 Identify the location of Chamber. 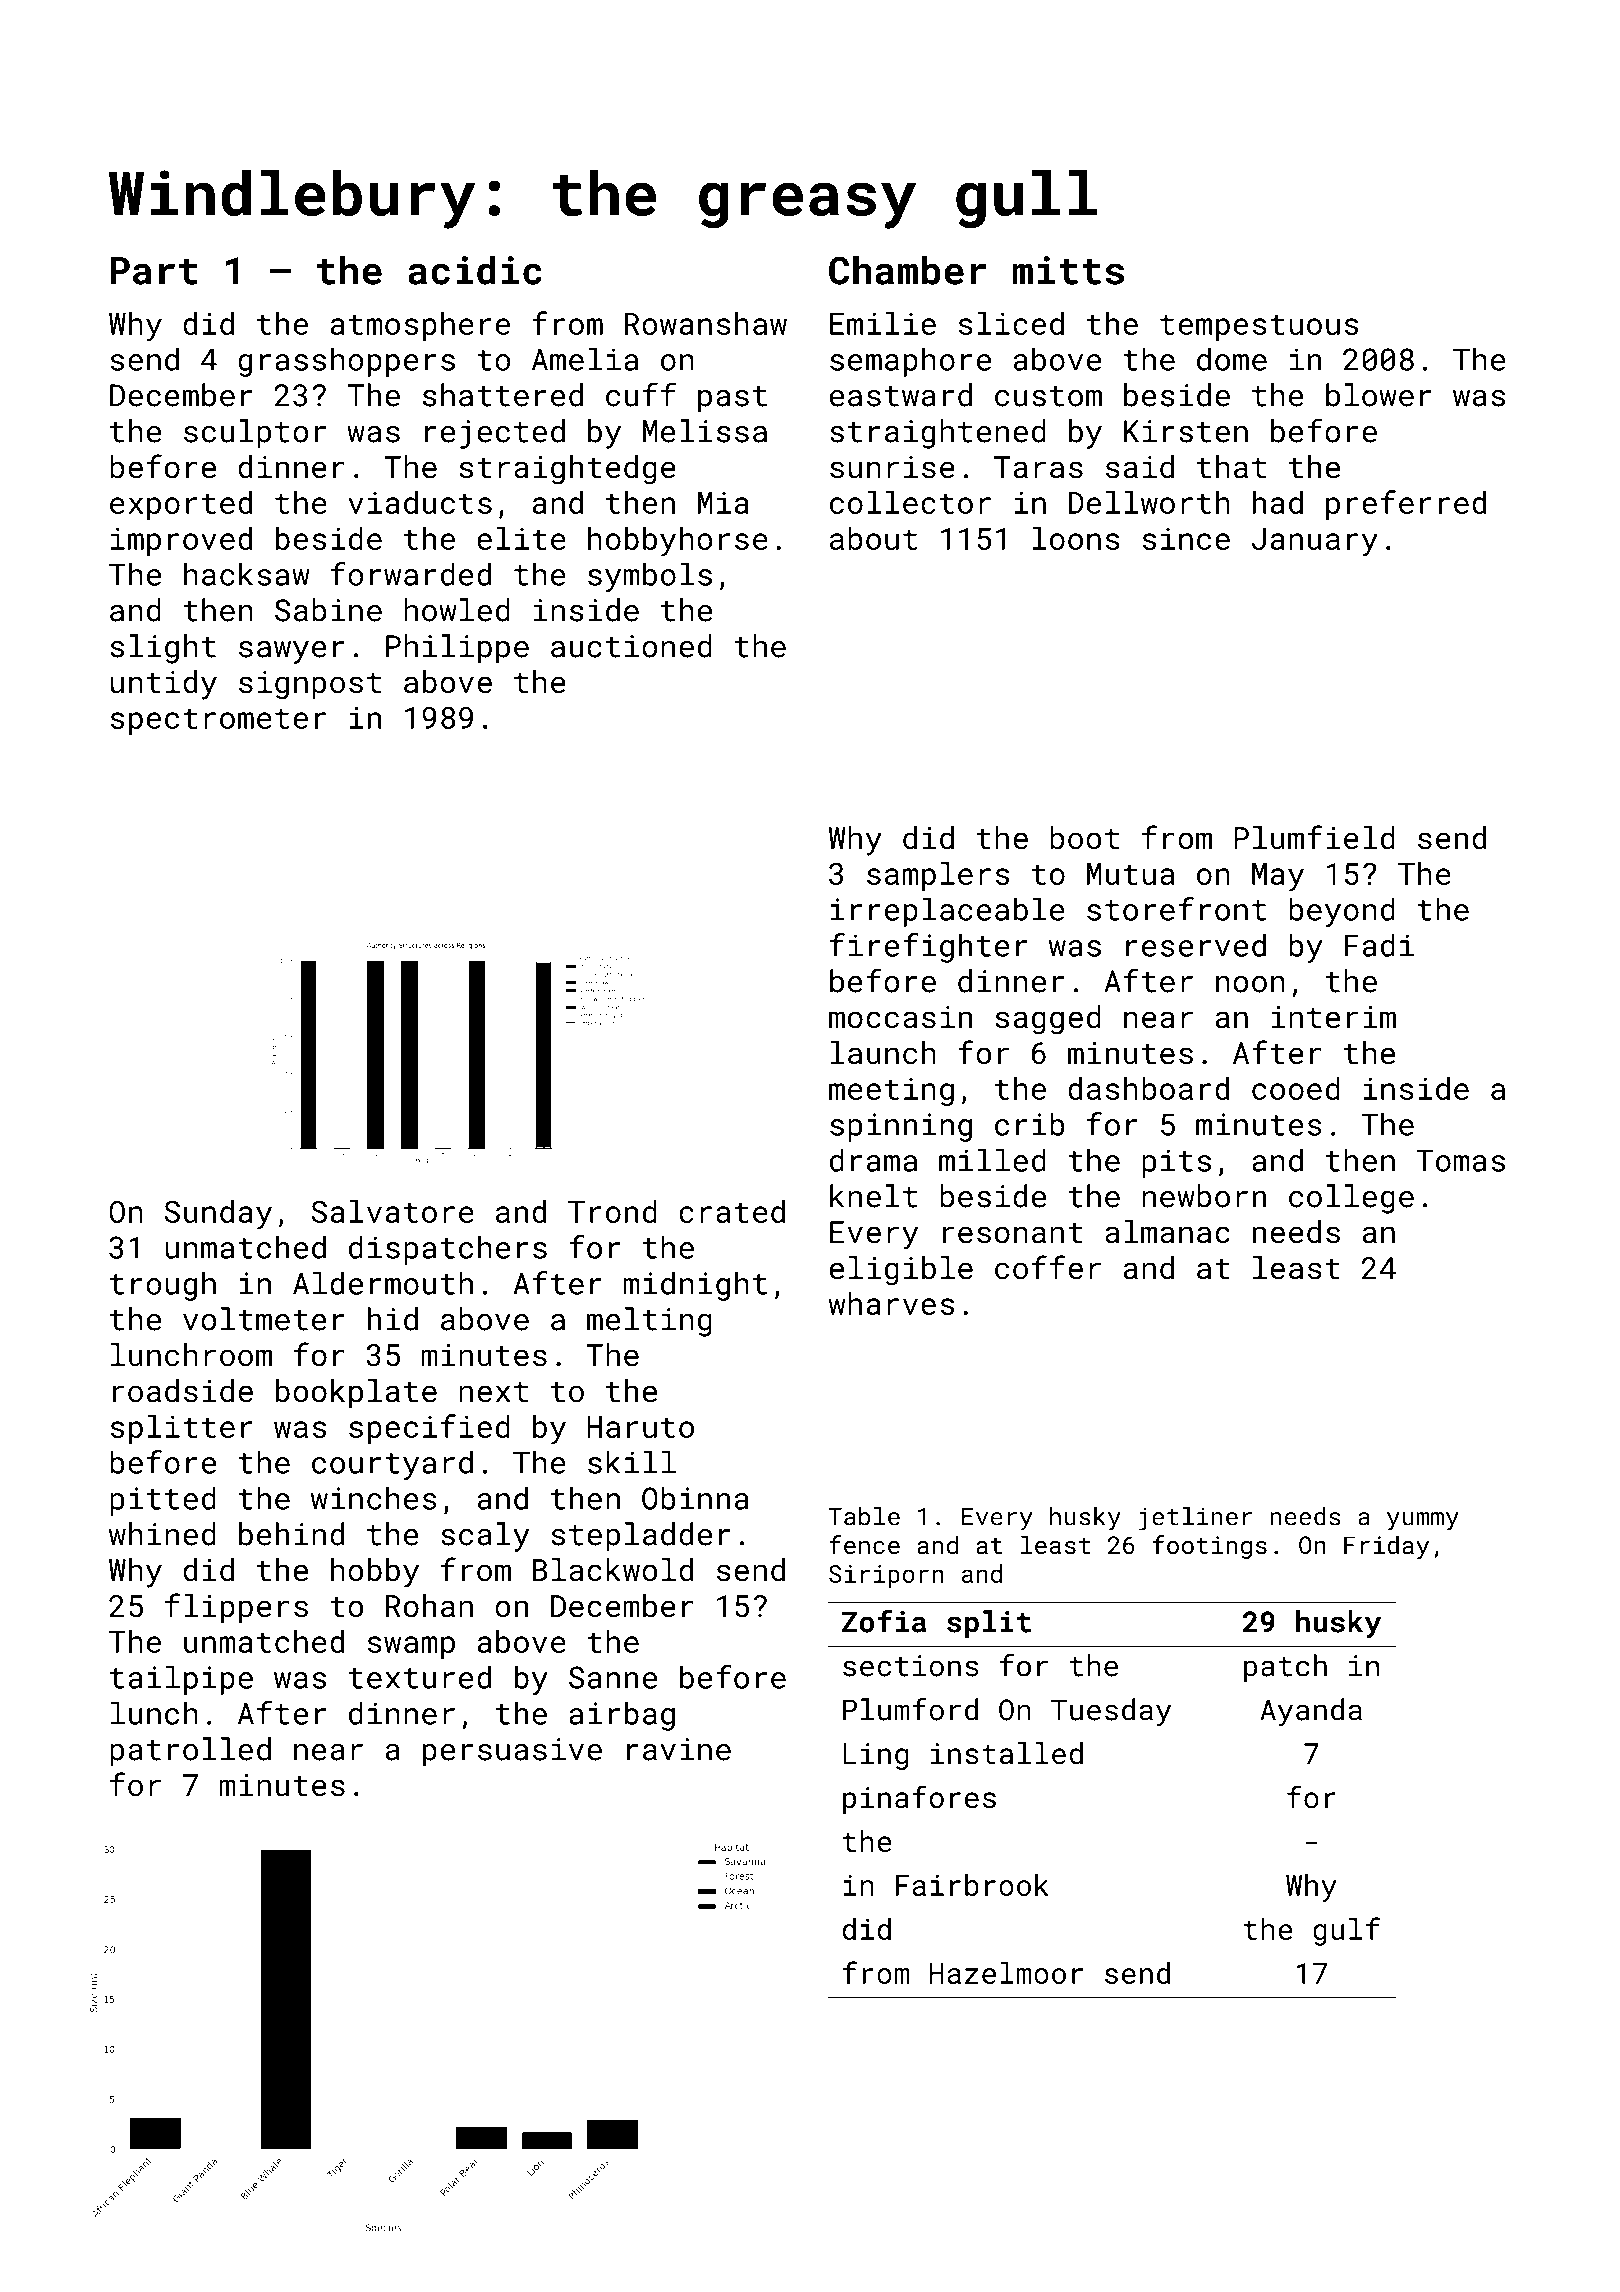
(908, 270).
